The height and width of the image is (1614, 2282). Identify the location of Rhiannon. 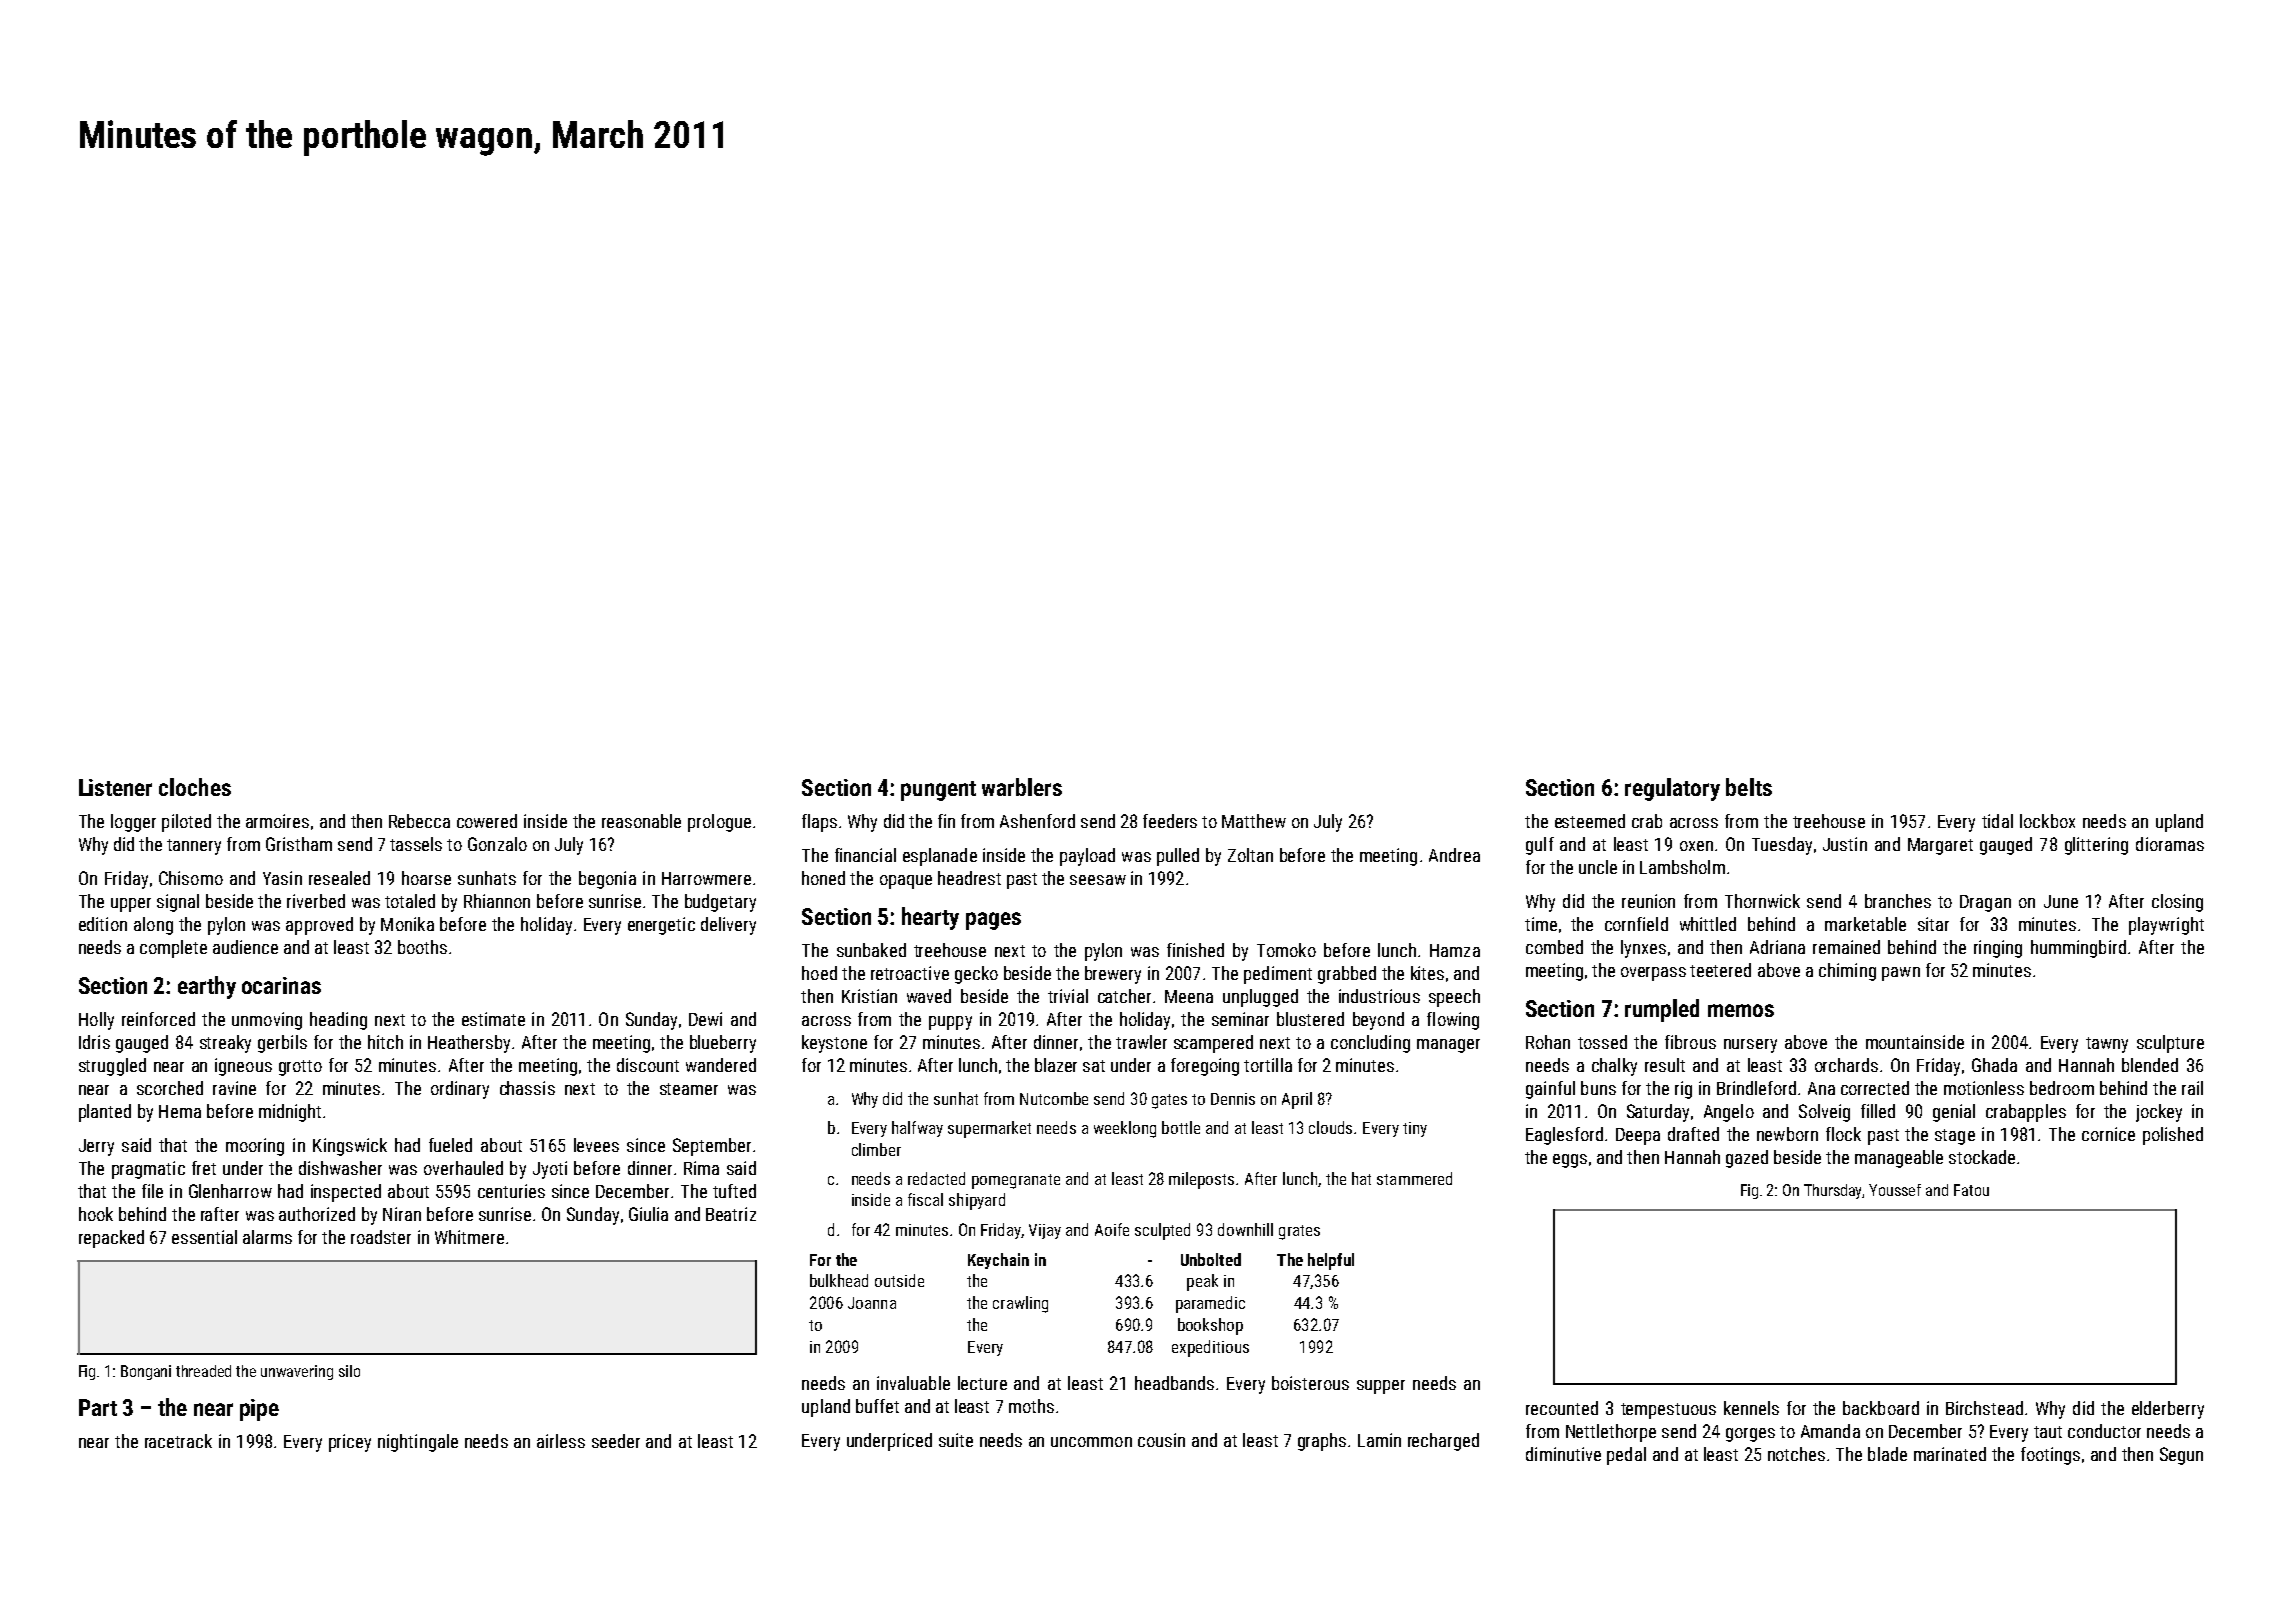
(497, 901).
